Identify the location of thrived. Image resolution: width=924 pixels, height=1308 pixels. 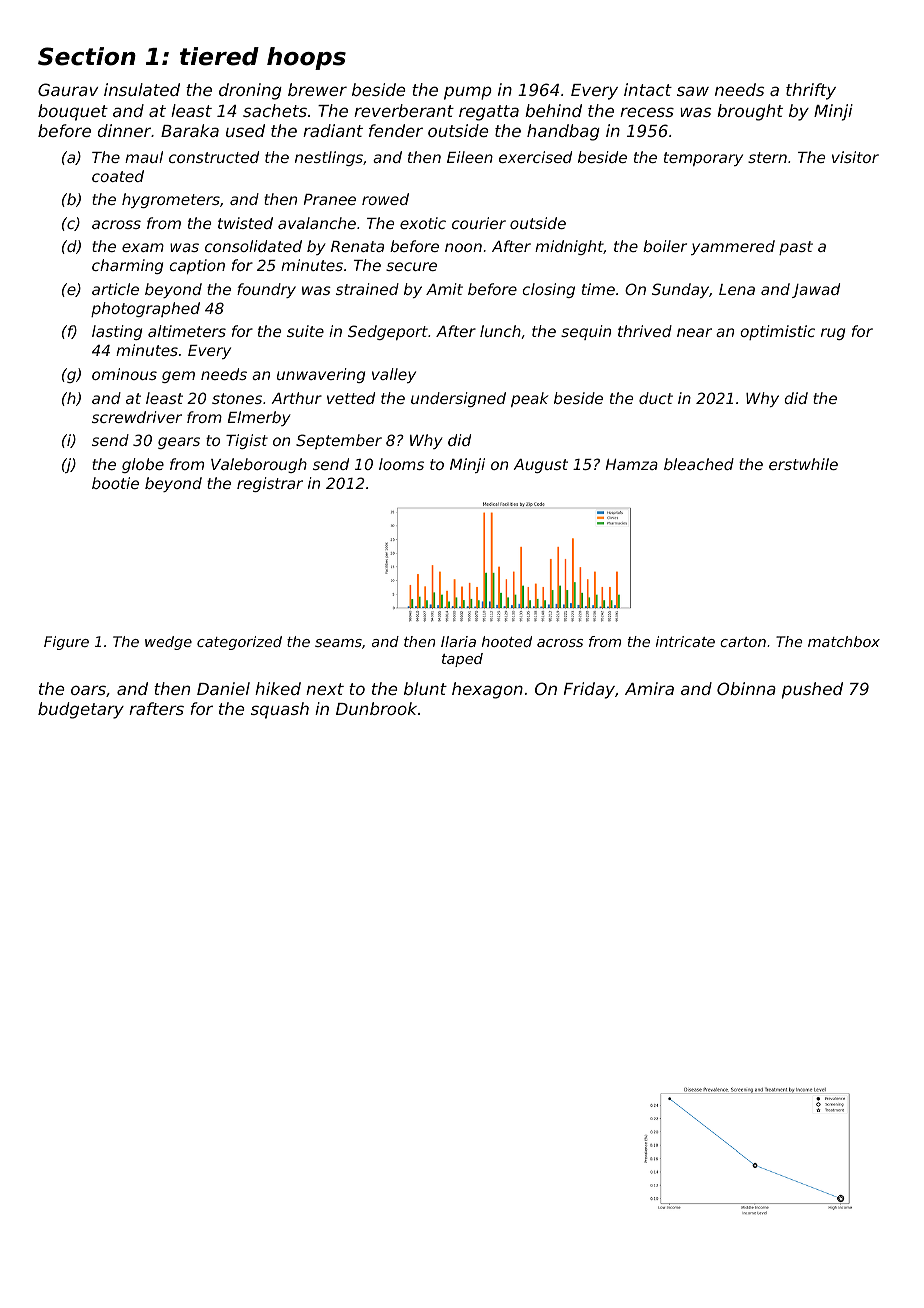
(645, 331).
